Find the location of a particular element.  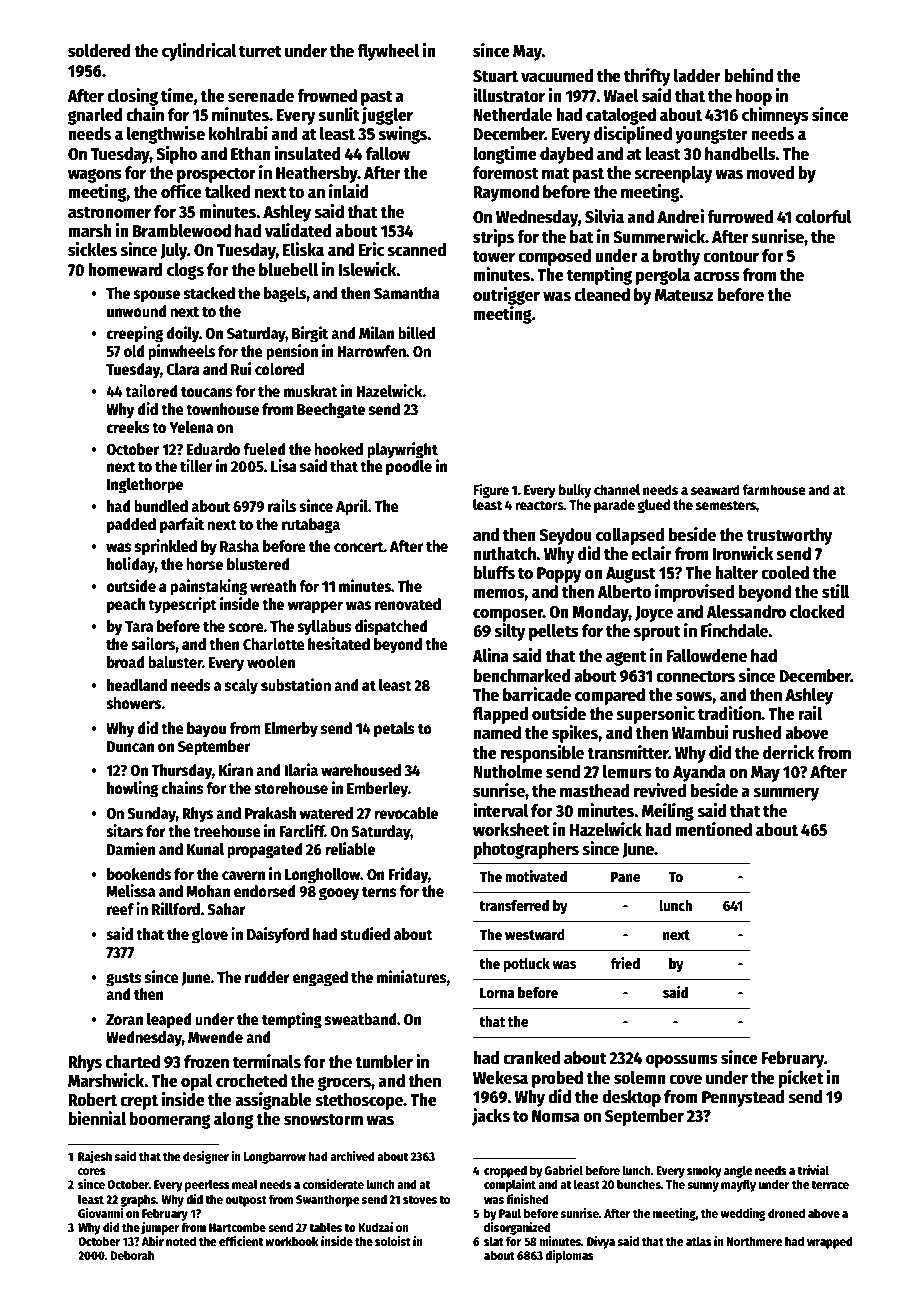

tumbler is located at coordinates (384, 1062).
